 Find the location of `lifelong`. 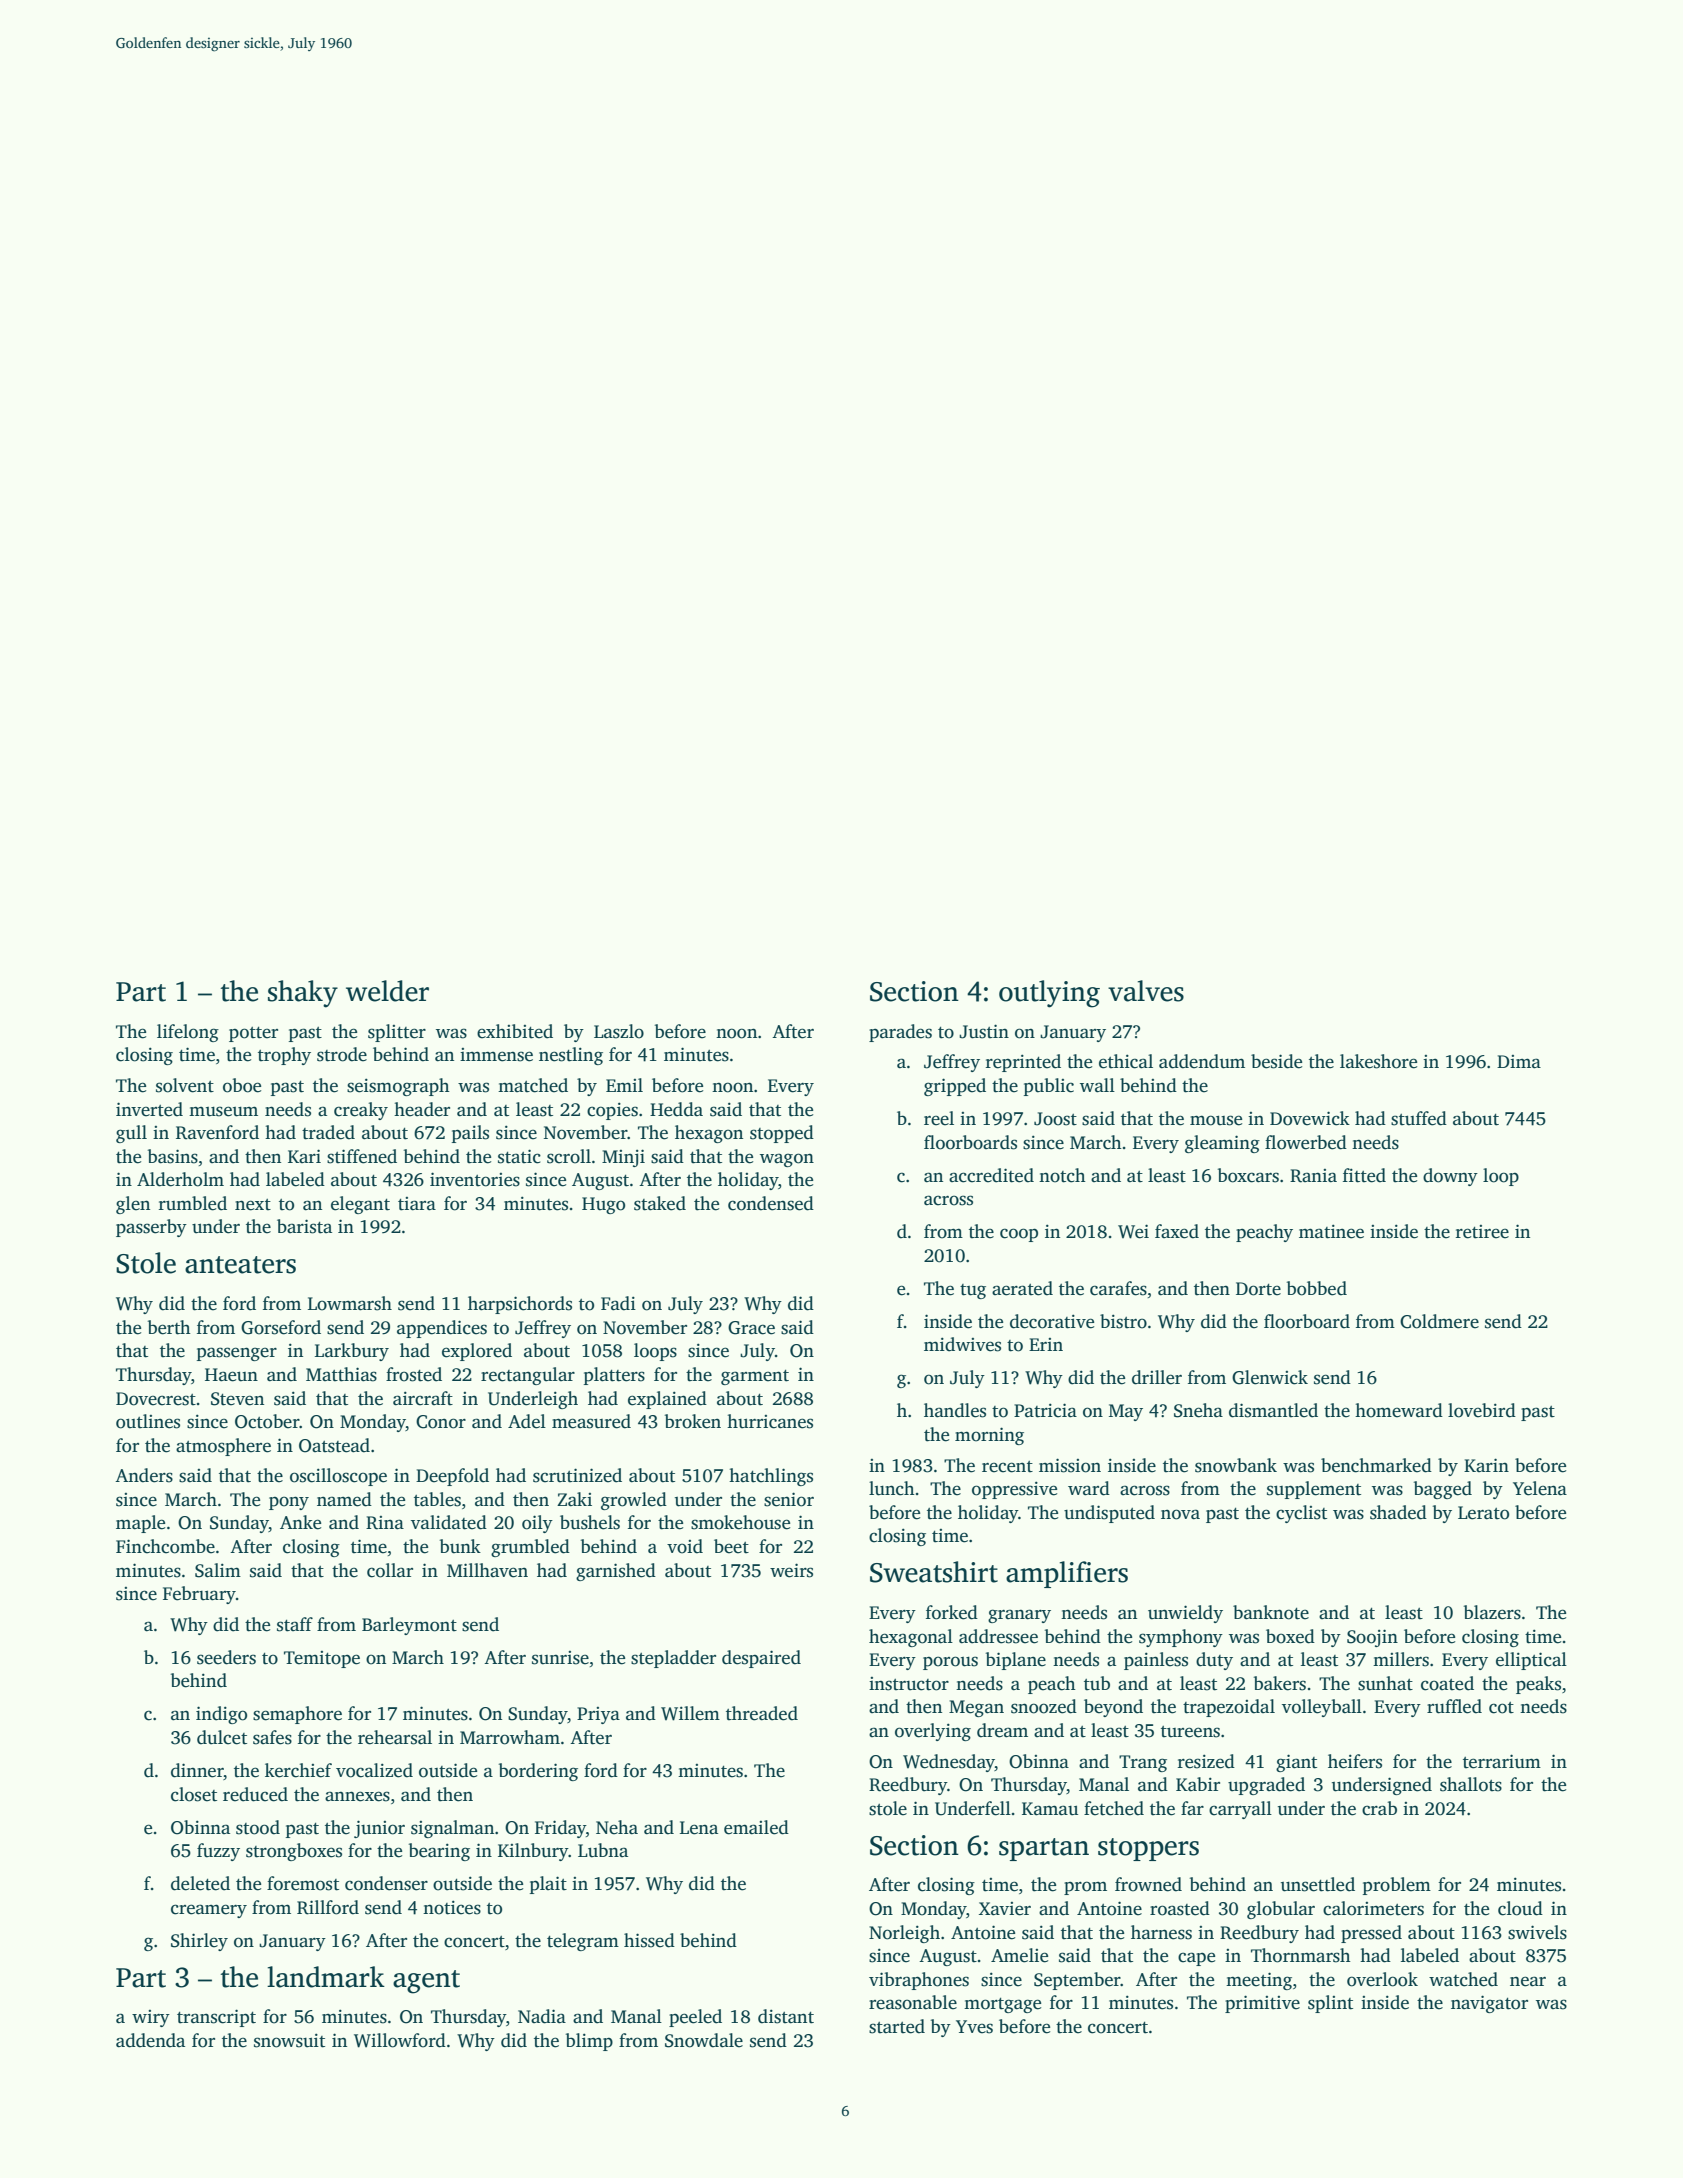

lifelong is located at coordinates (188, 1033).
